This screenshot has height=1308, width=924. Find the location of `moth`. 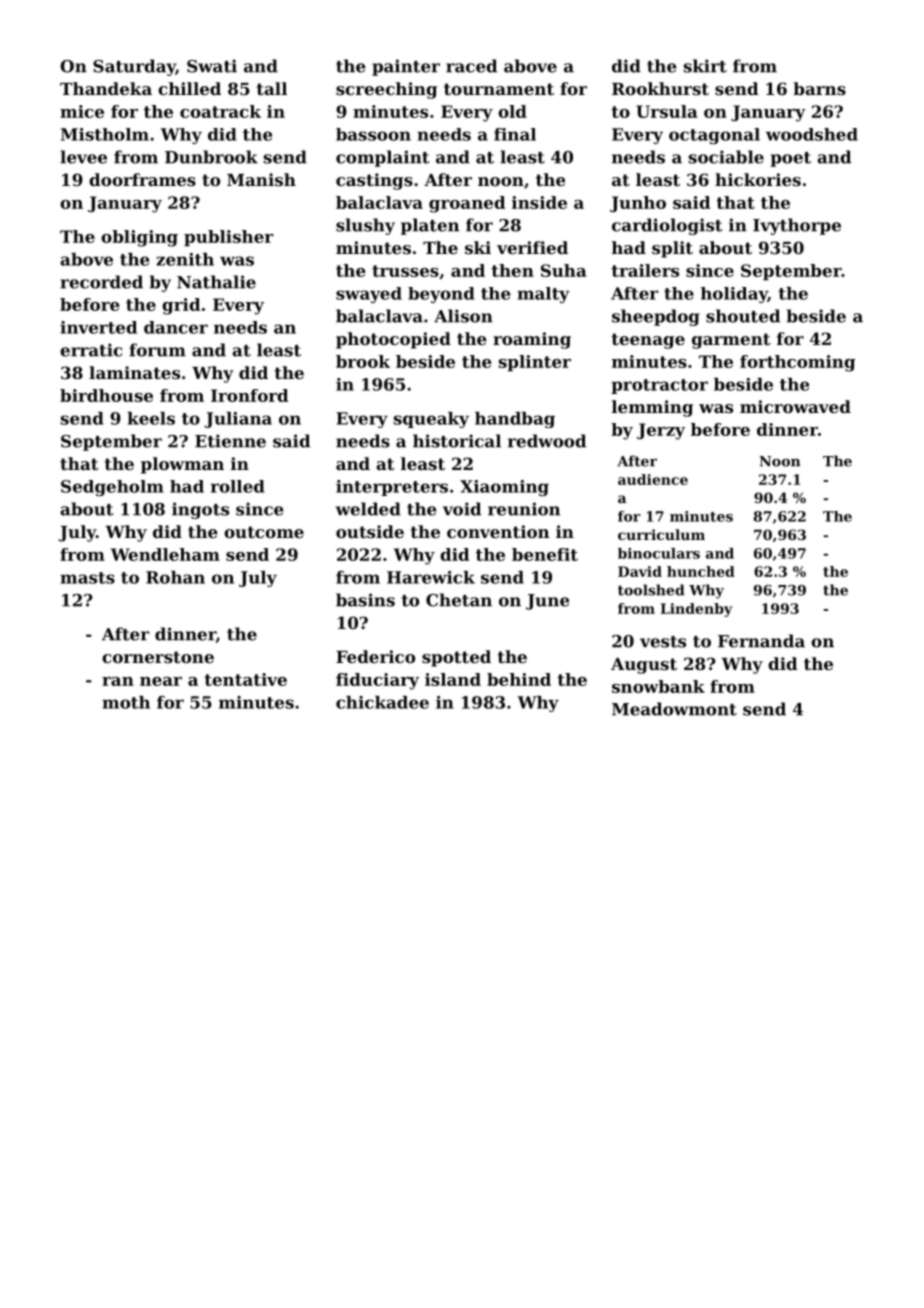

moth is located at coordinates (126, 702).
